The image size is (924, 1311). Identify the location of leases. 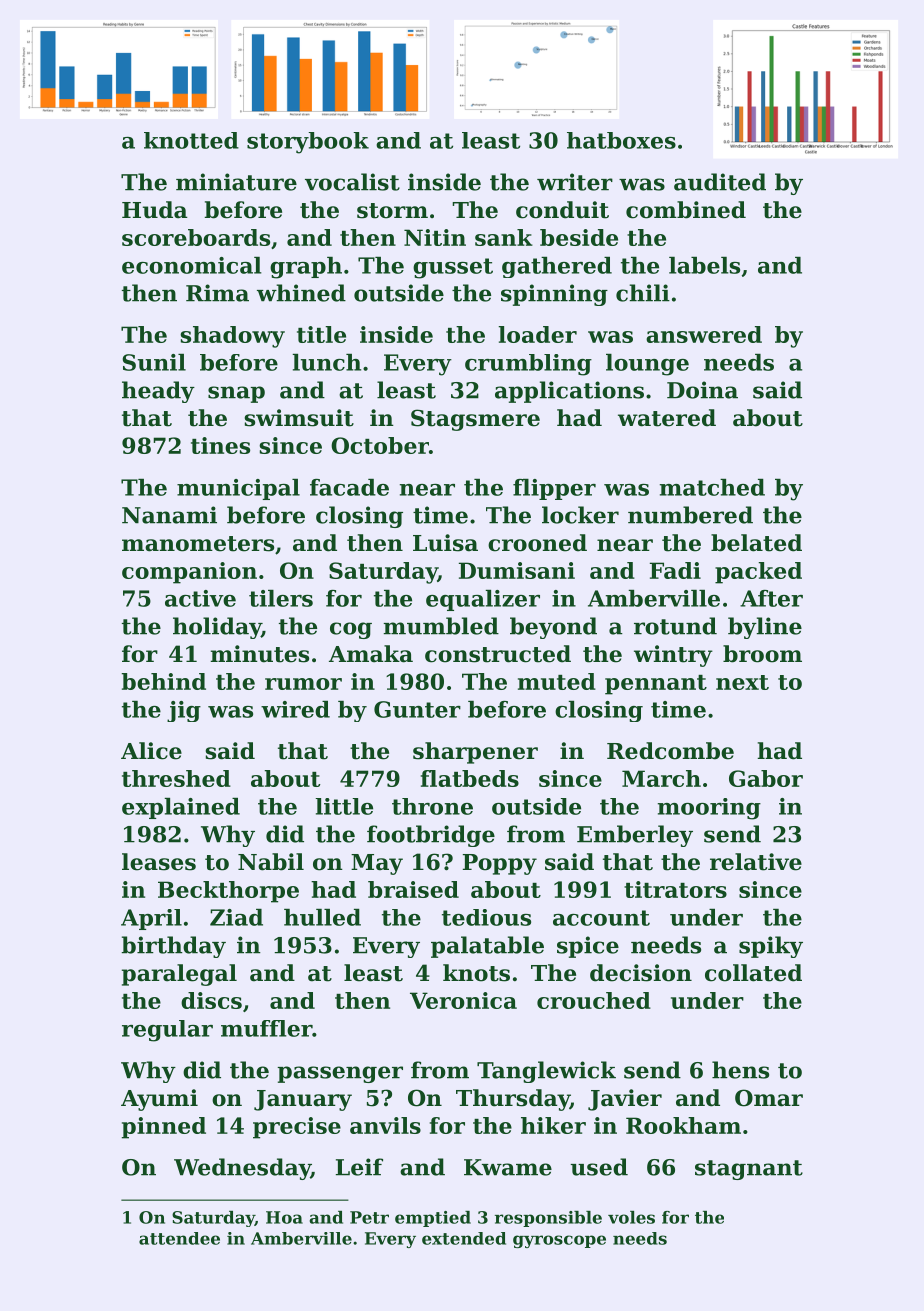
(159, 862).
